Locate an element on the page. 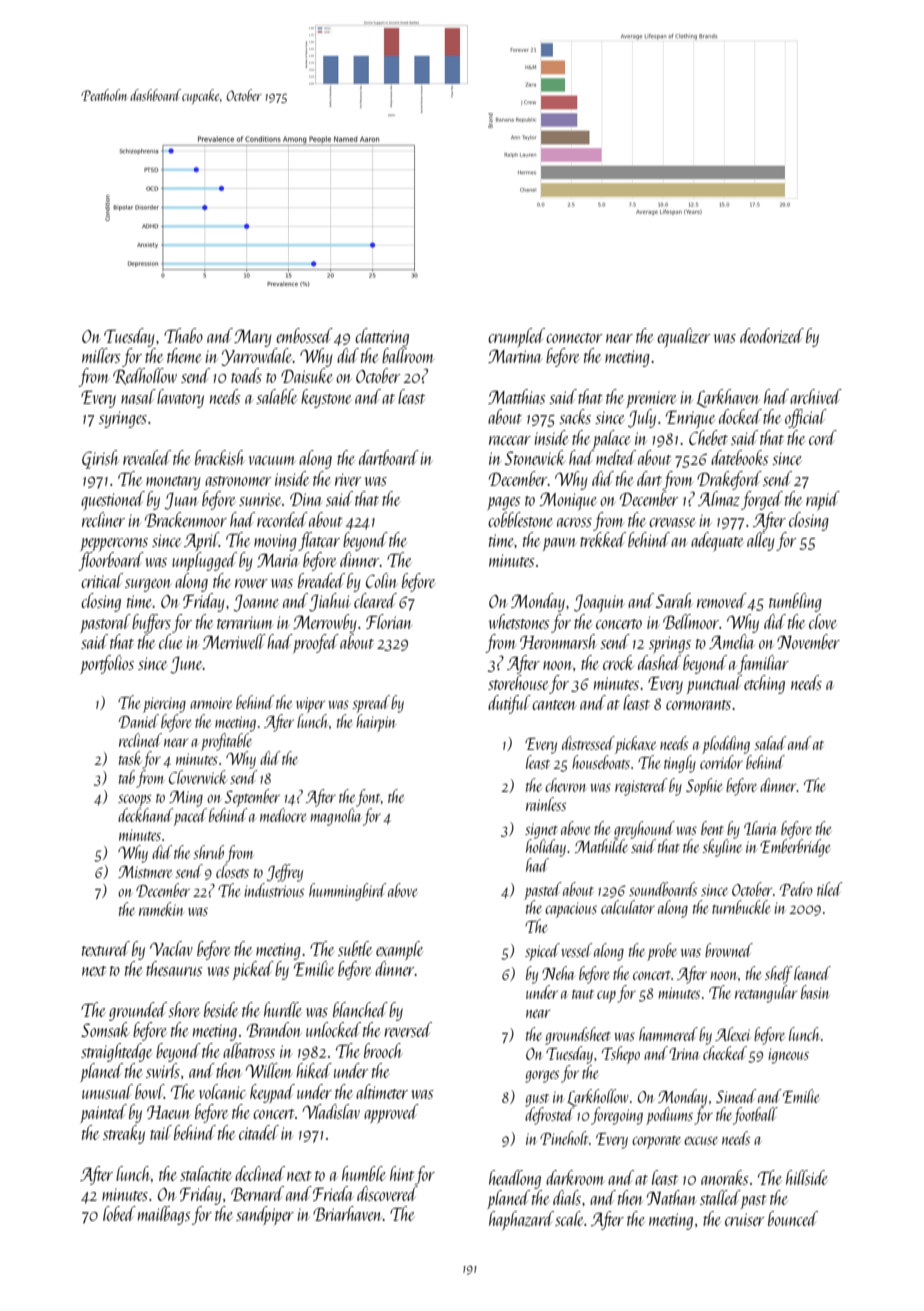 The height and width of the document is (1311, 924). Martina is located at coordinates (515, 356).
